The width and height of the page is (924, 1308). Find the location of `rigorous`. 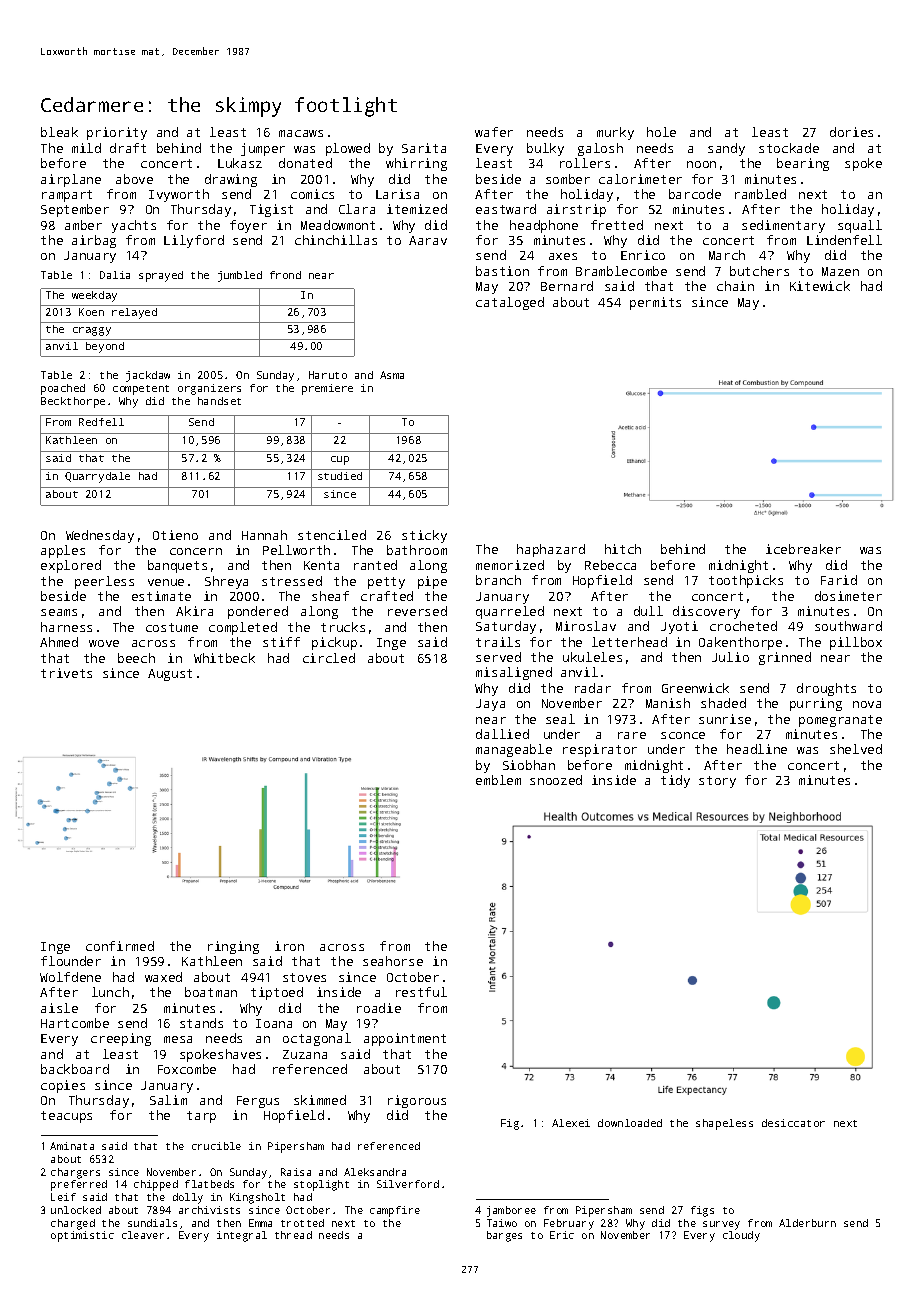

rigorous is located at coordinates (417, 1101).
